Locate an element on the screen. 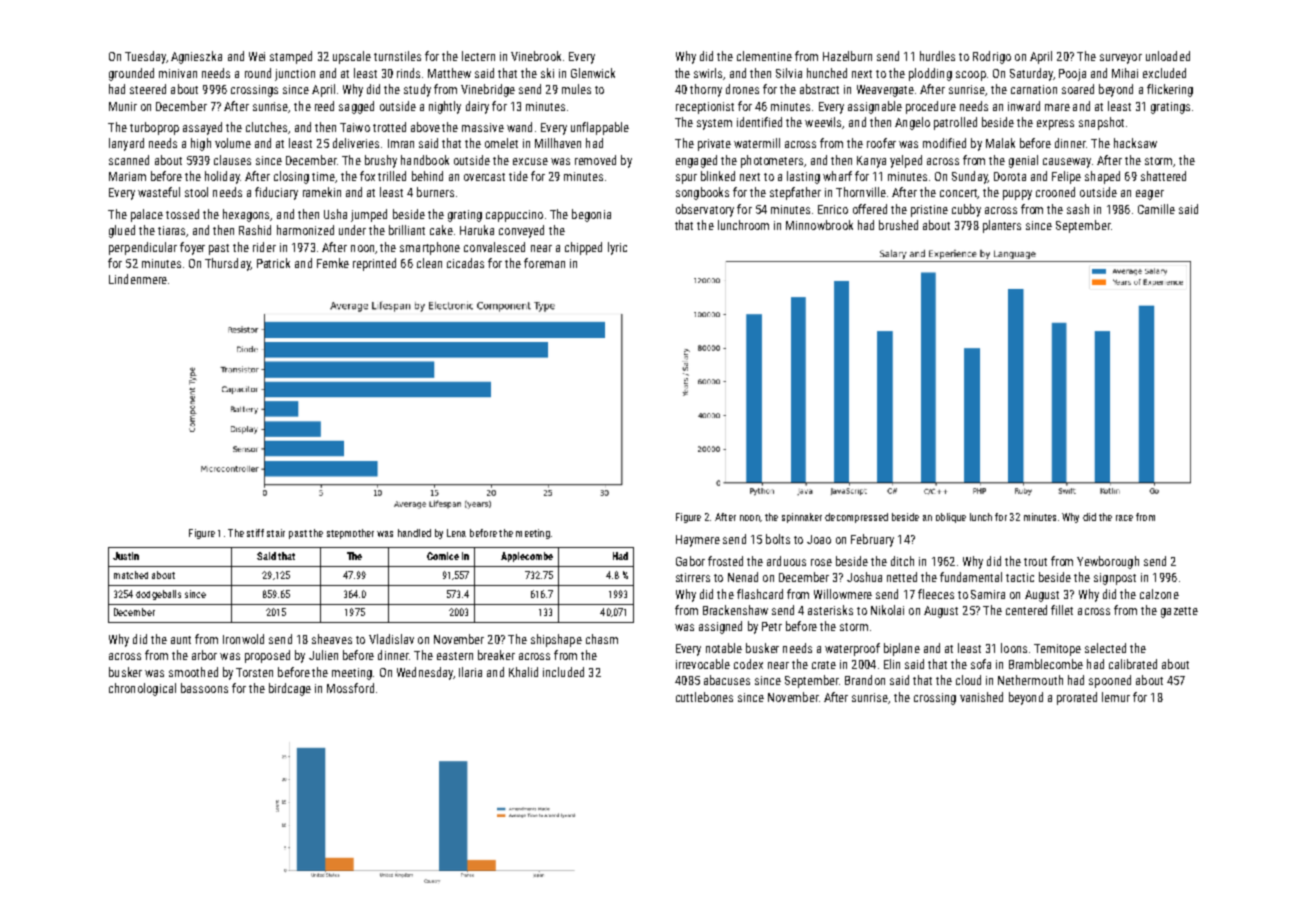 The image size is (1308, 924). reed is located at coordinates (324, 106).
